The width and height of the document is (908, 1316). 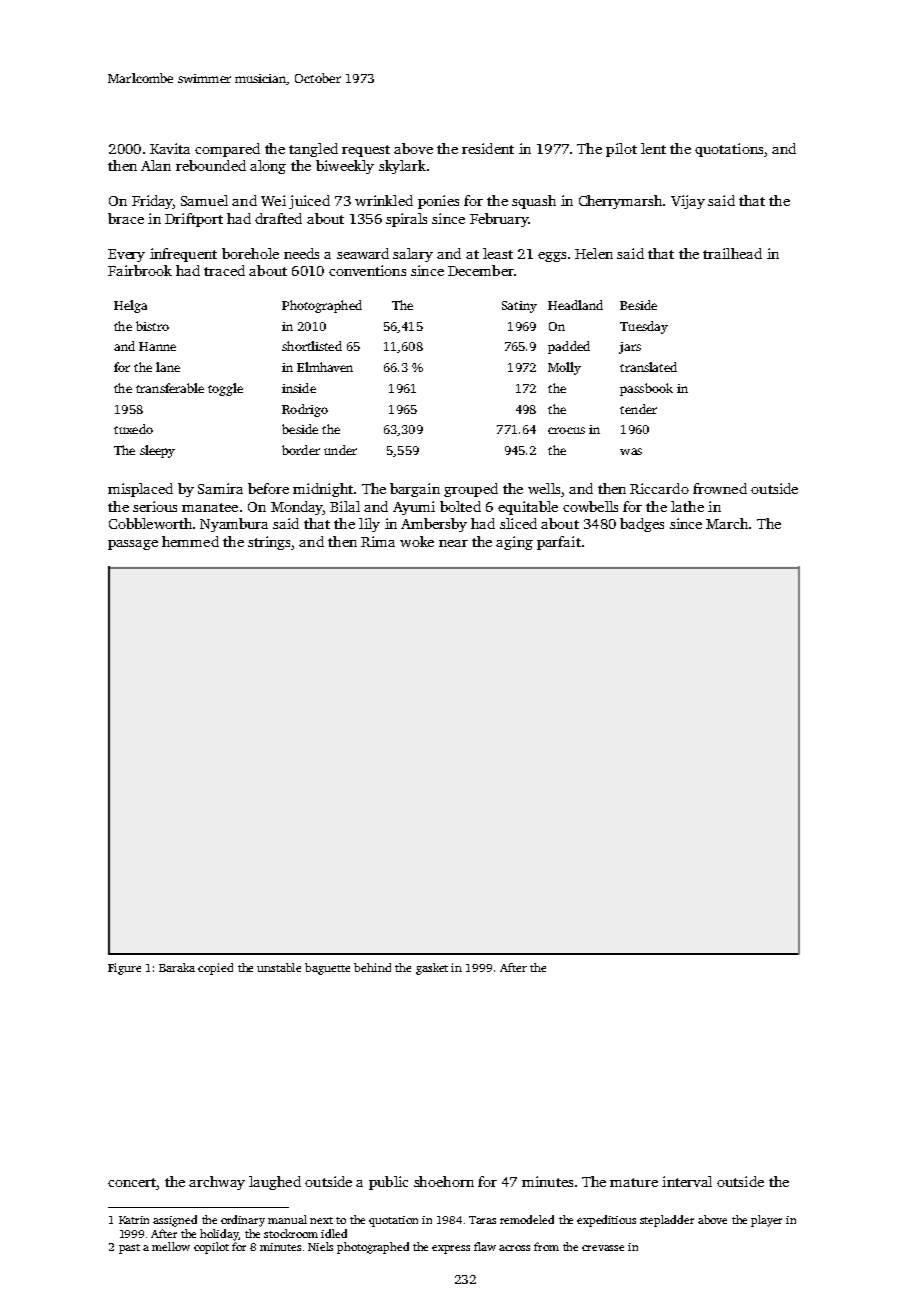 I want to click on concert, so click(x=132, y=1184).
